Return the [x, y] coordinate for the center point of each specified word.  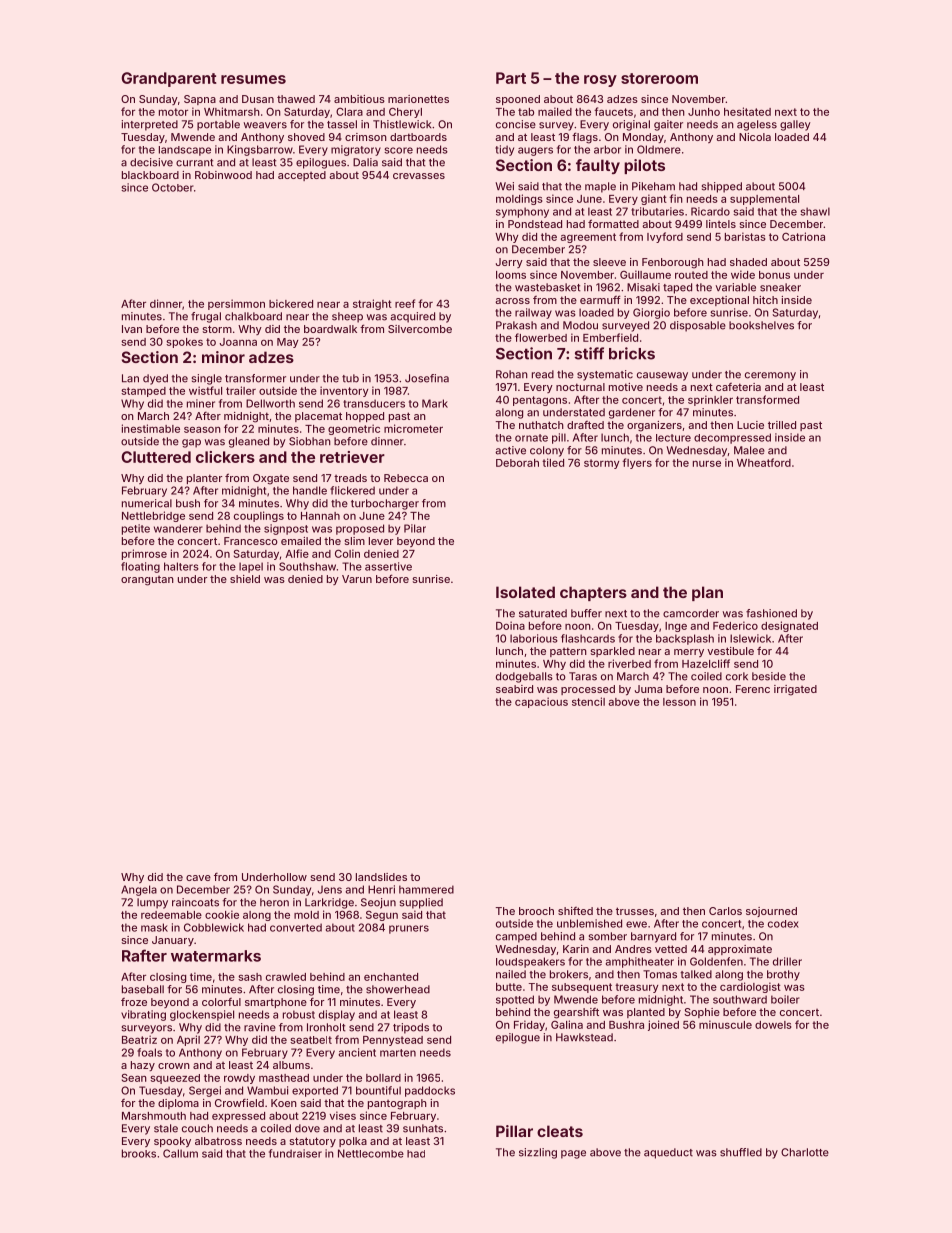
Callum [180, 1153]
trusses [635, 911]
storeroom [659, 78]
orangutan [147, 581]
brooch [536, 911]
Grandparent [169, 79]
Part [511, 78]
